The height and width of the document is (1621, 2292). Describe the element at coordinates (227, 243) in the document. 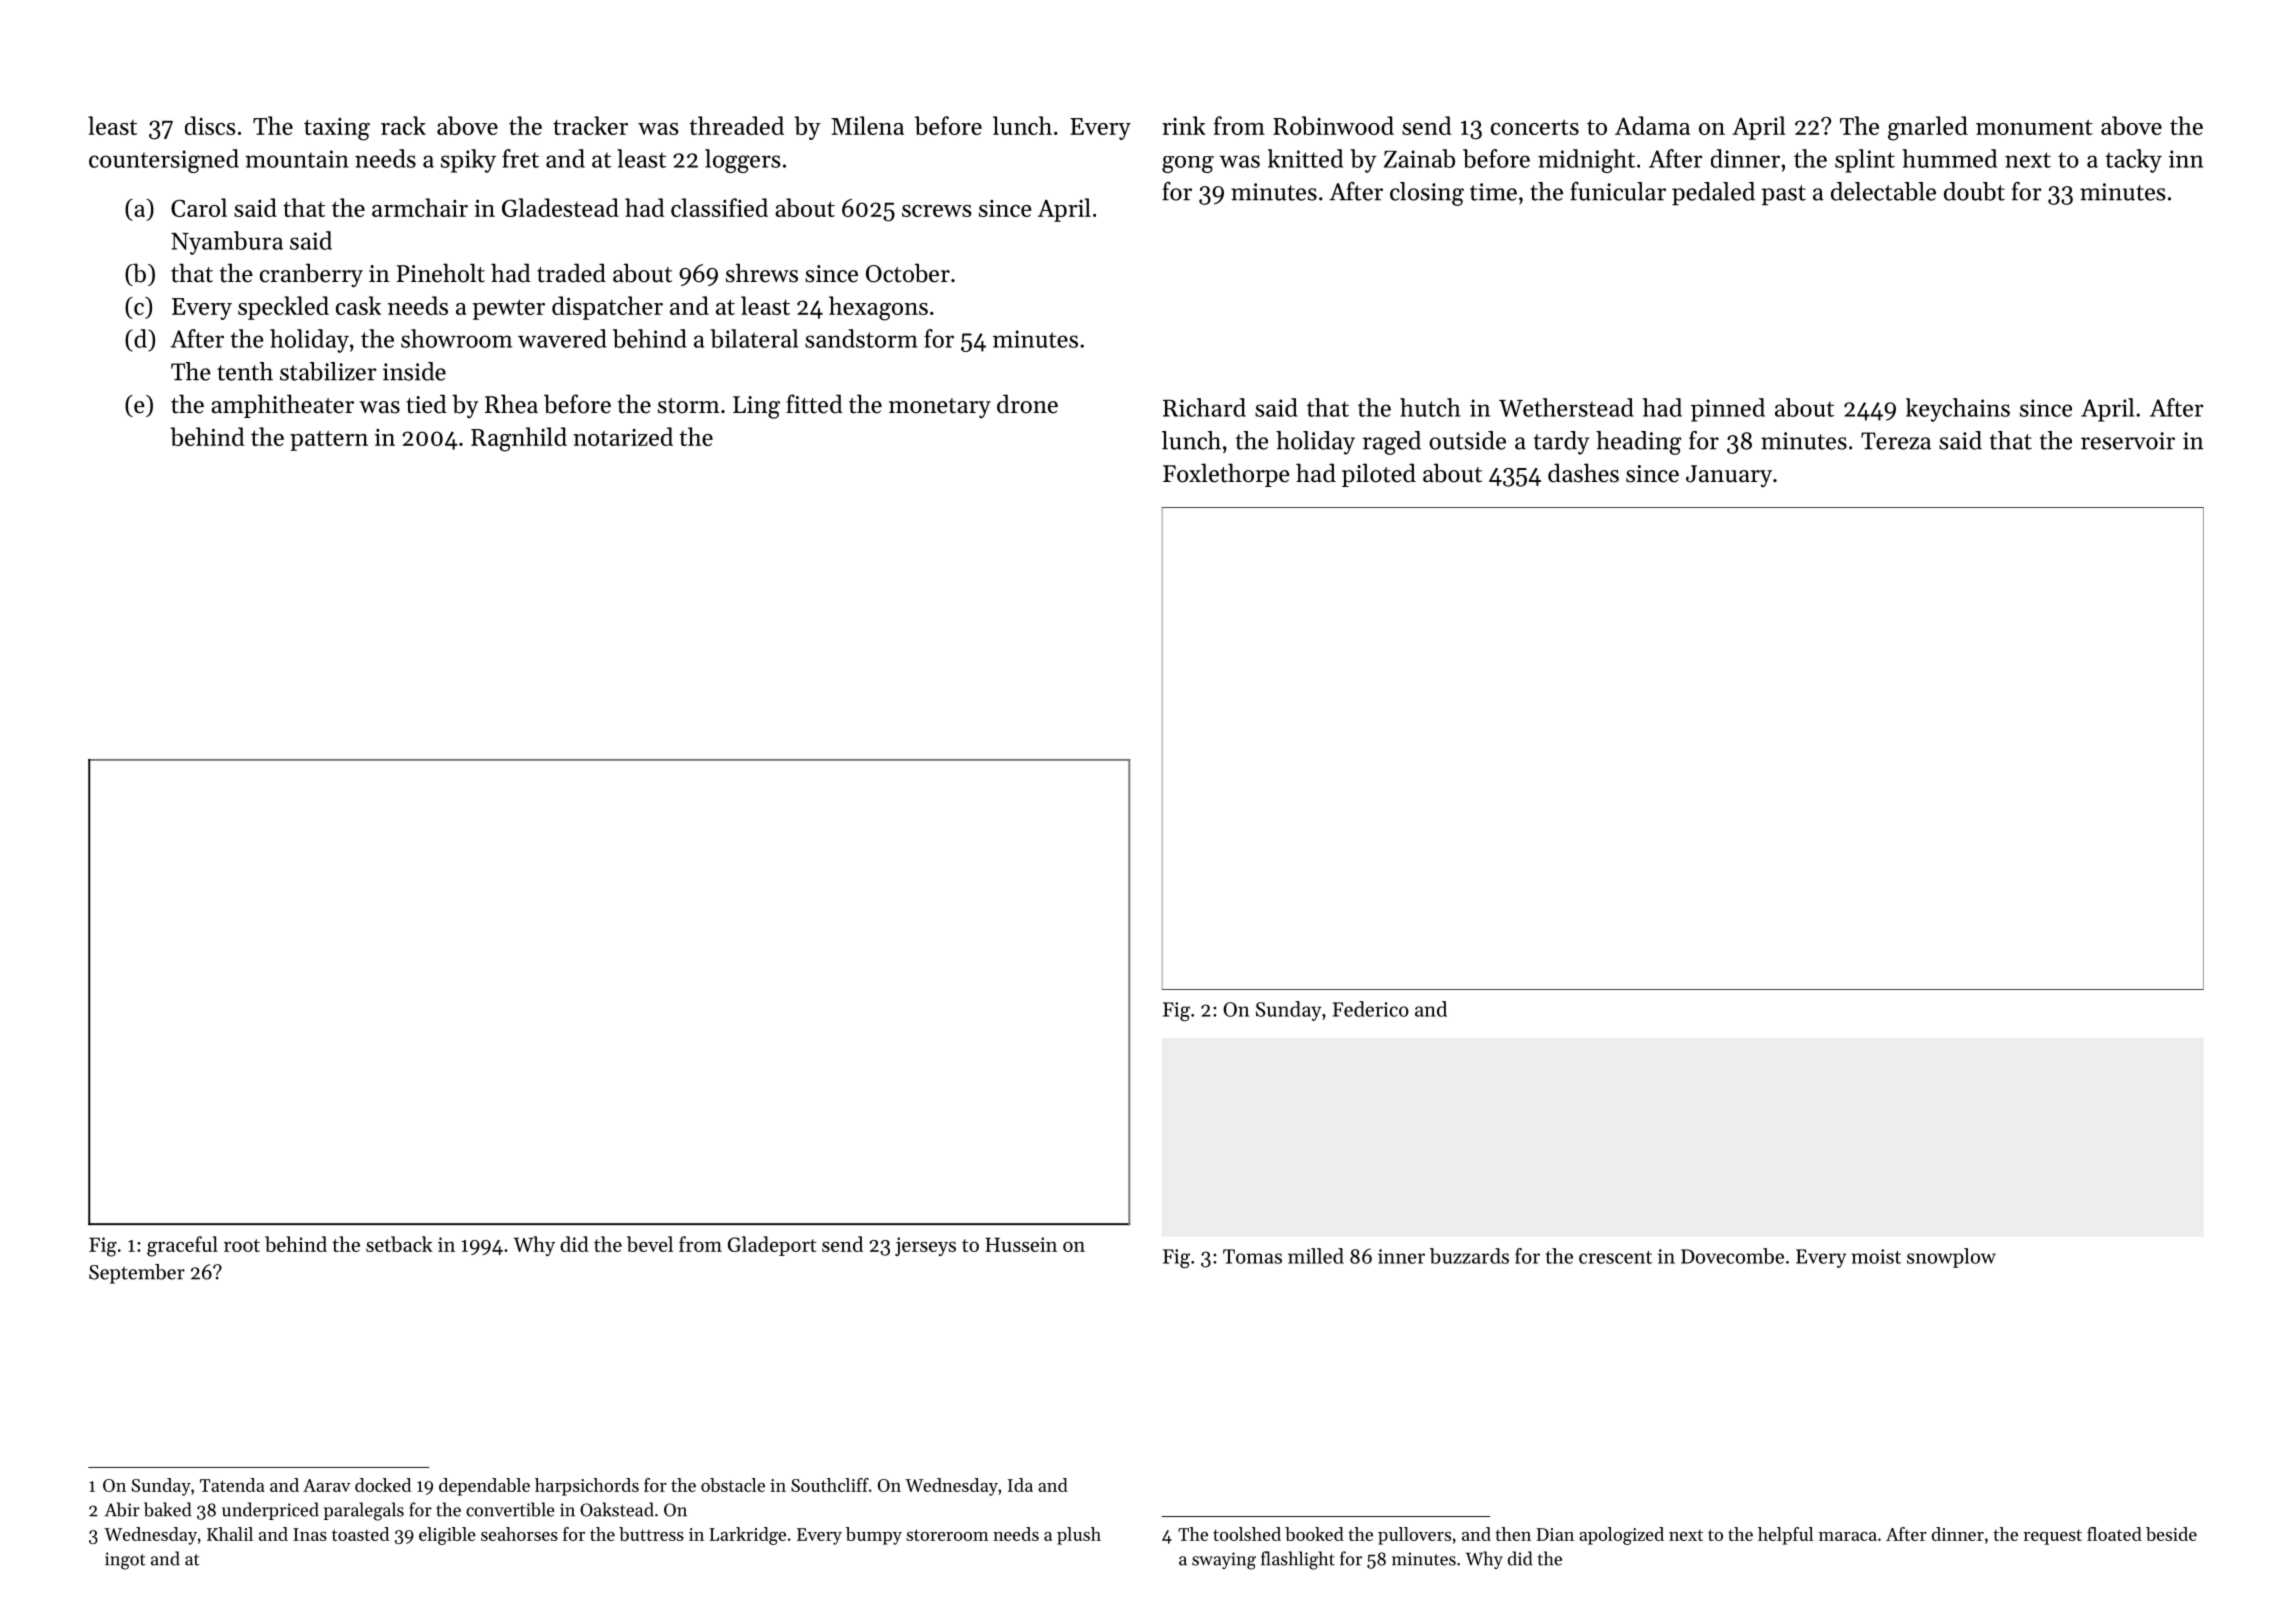

I see `Nyambura` at that location.
